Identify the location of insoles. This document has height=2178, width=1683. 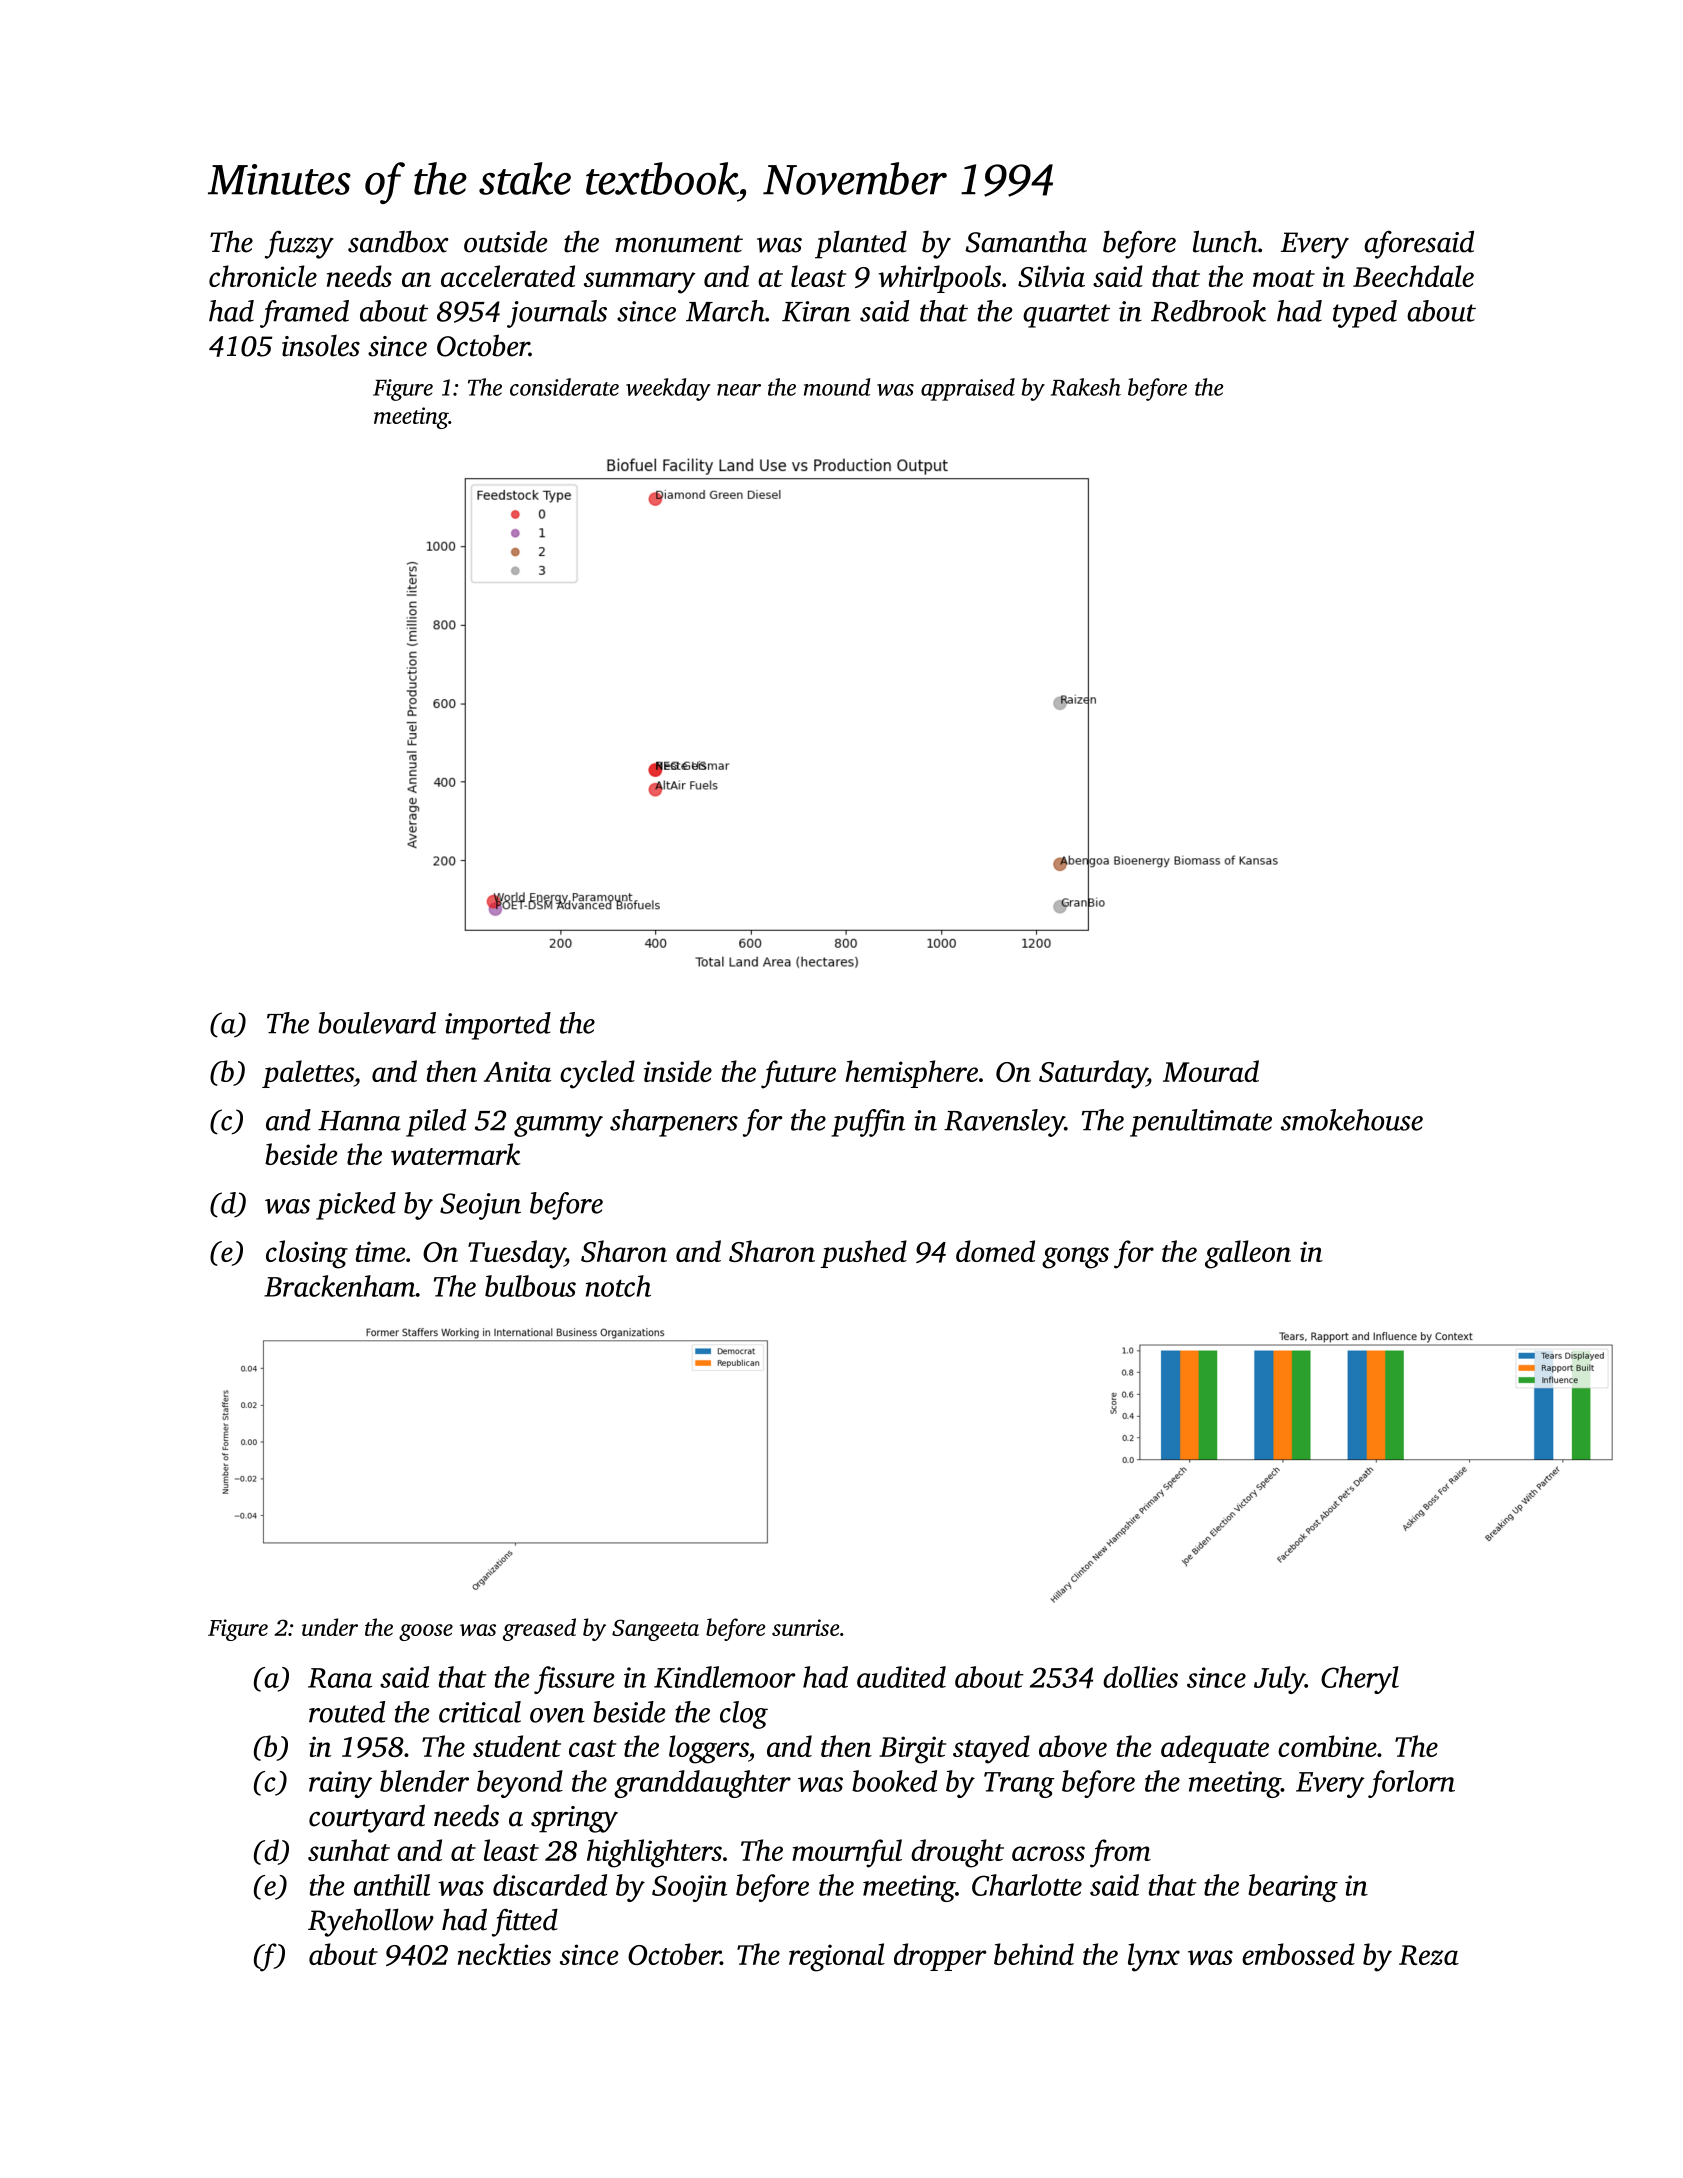
(321, 346).
